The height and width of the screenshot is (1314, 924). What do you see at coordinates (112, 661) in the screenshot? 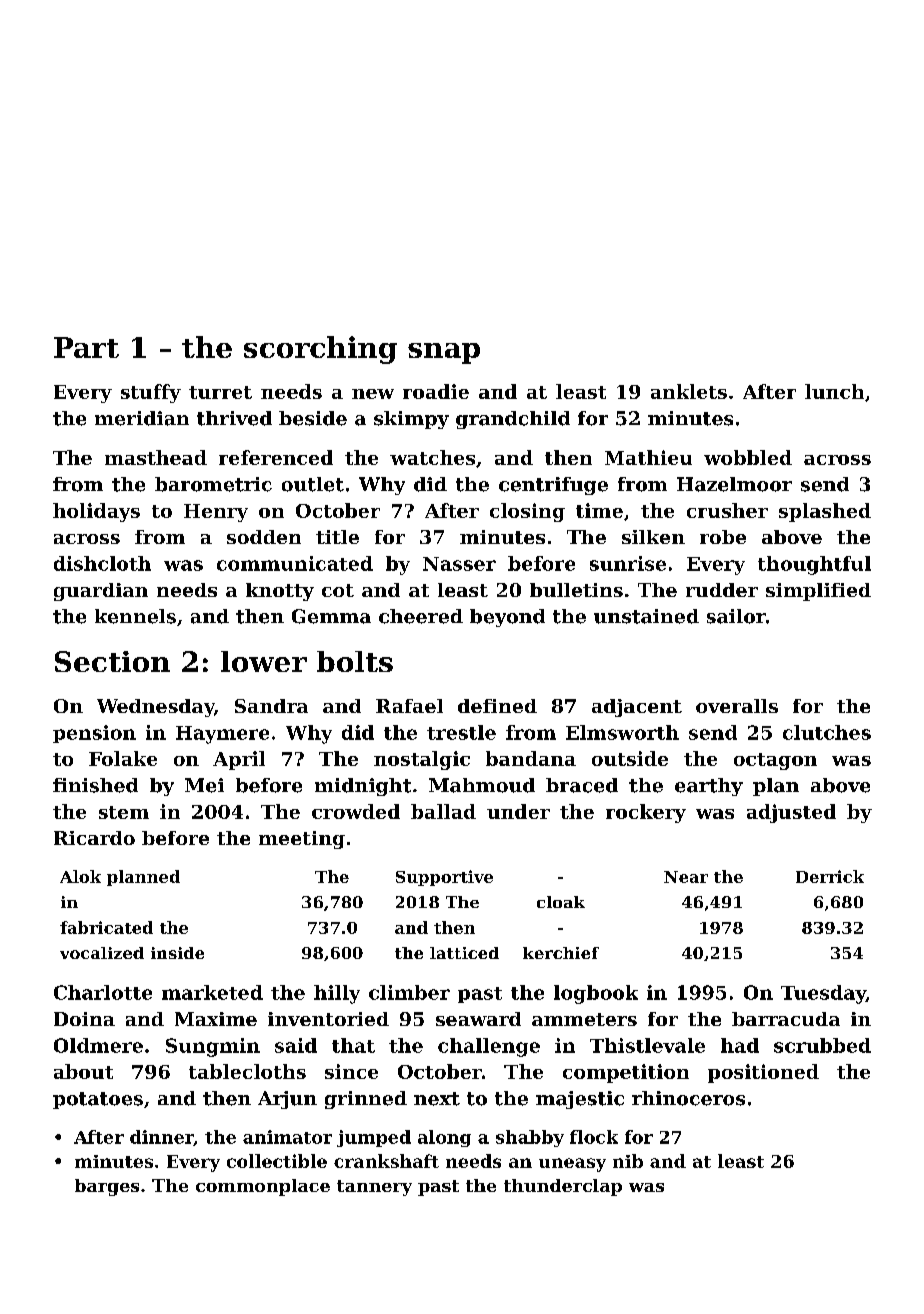
I see `Section` at bounding box center [112, 661].
